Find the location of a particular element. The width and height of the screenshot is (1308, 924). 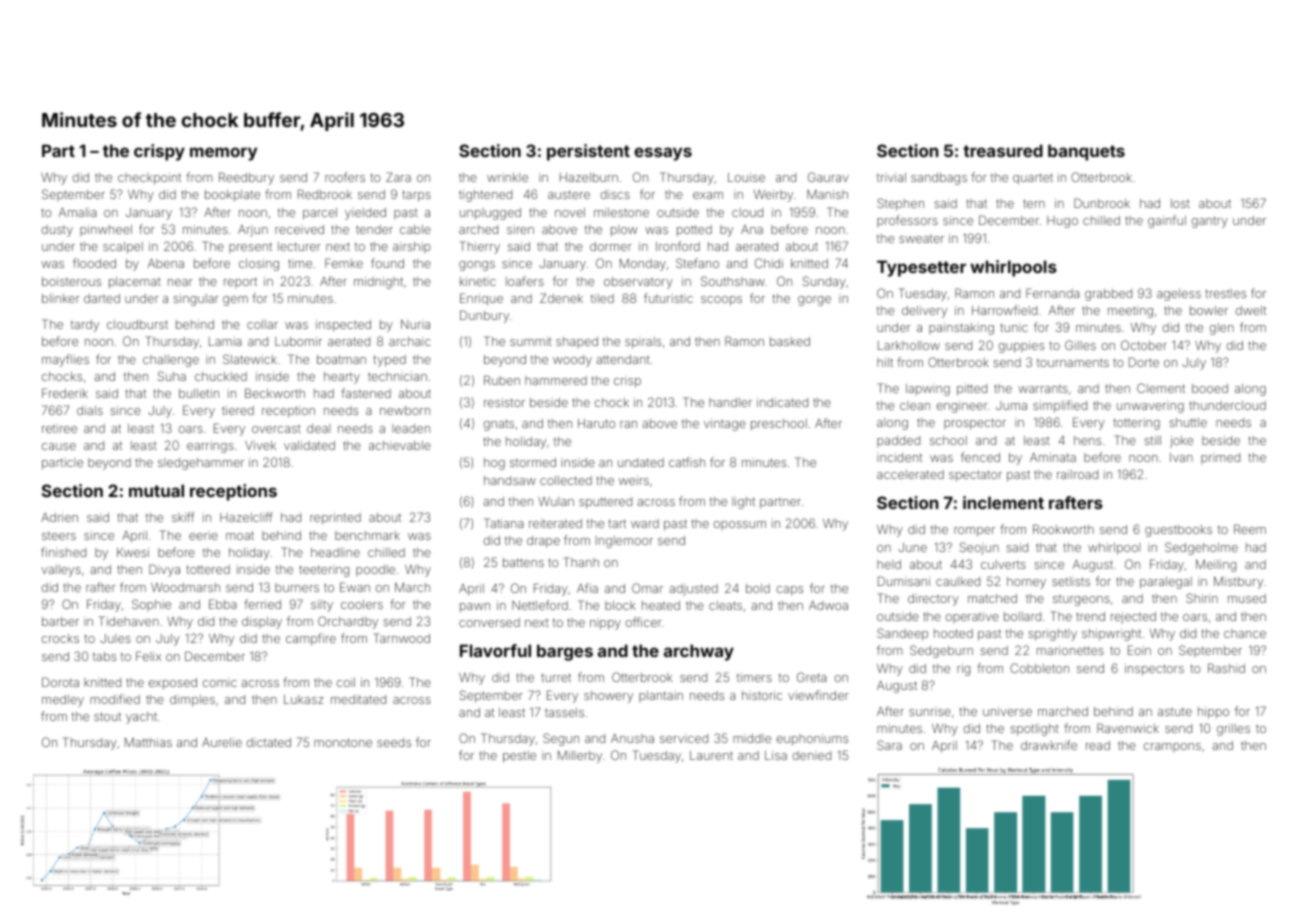

essays is located at coordinates (663, 154).
